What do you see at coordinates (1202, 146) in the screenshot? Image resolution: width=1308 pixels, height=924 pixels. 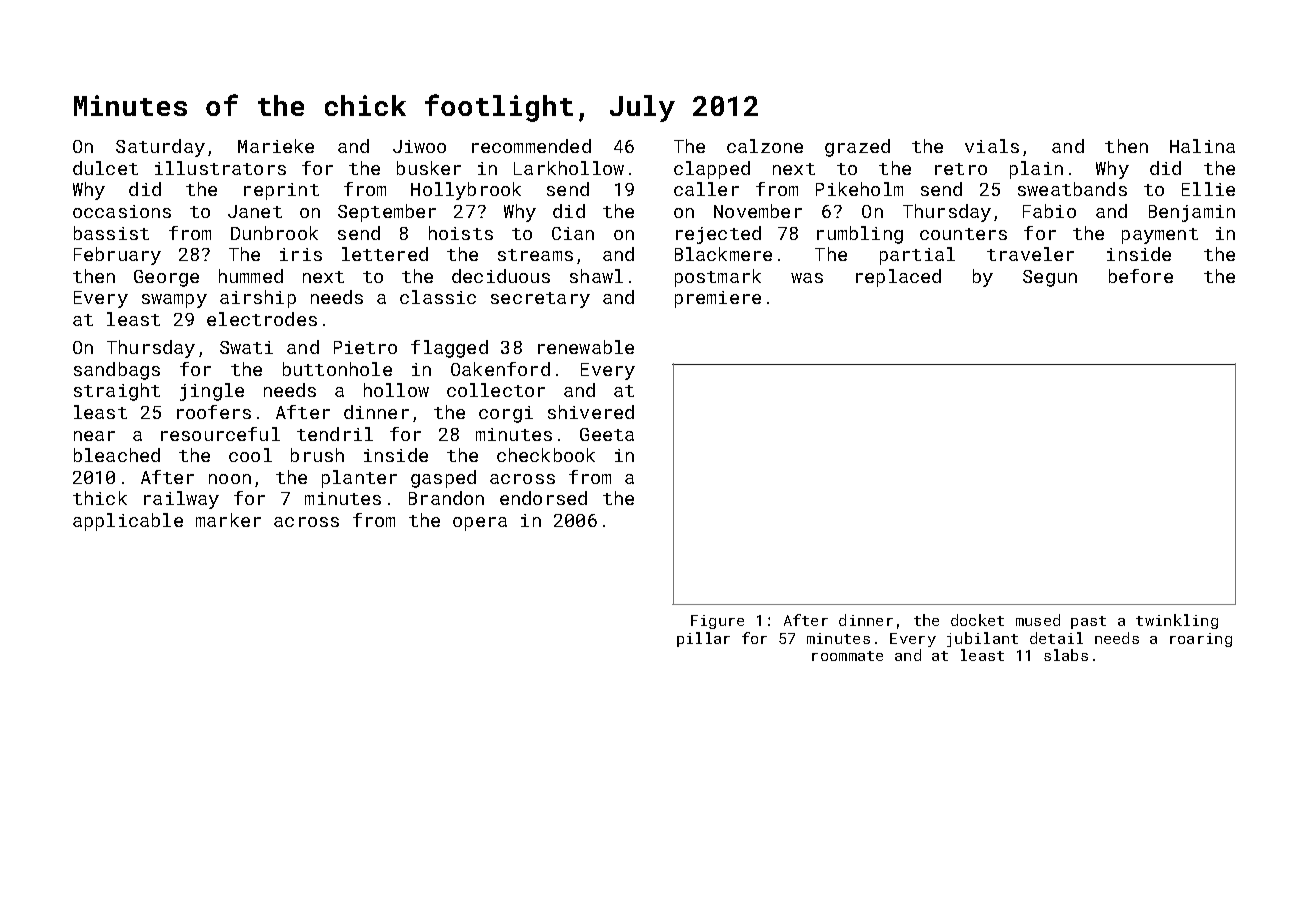 I see `Halina` at bounding box center [1202, 146].
